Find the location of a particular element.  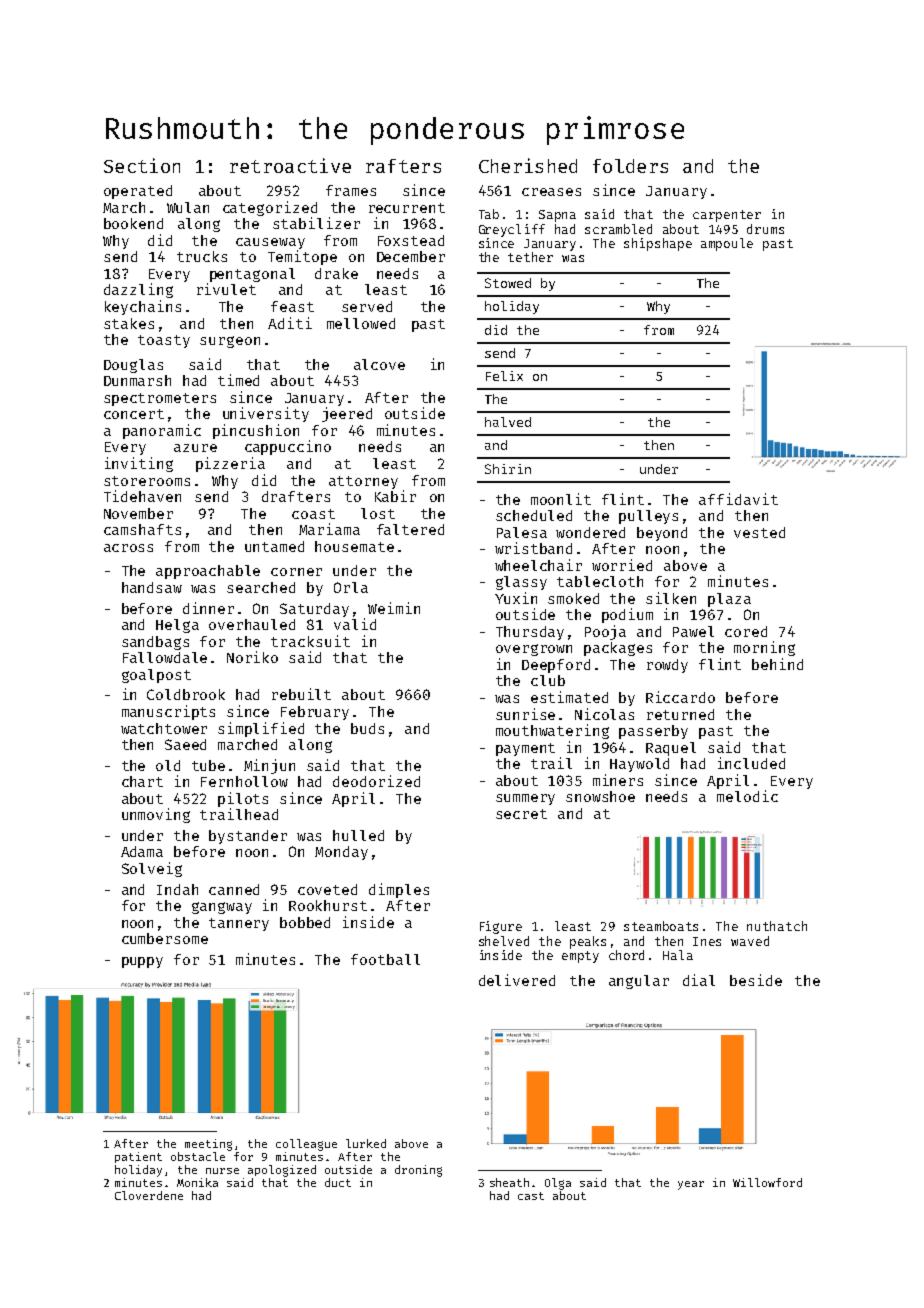

deodorized is located at coordinates (376, 781).
